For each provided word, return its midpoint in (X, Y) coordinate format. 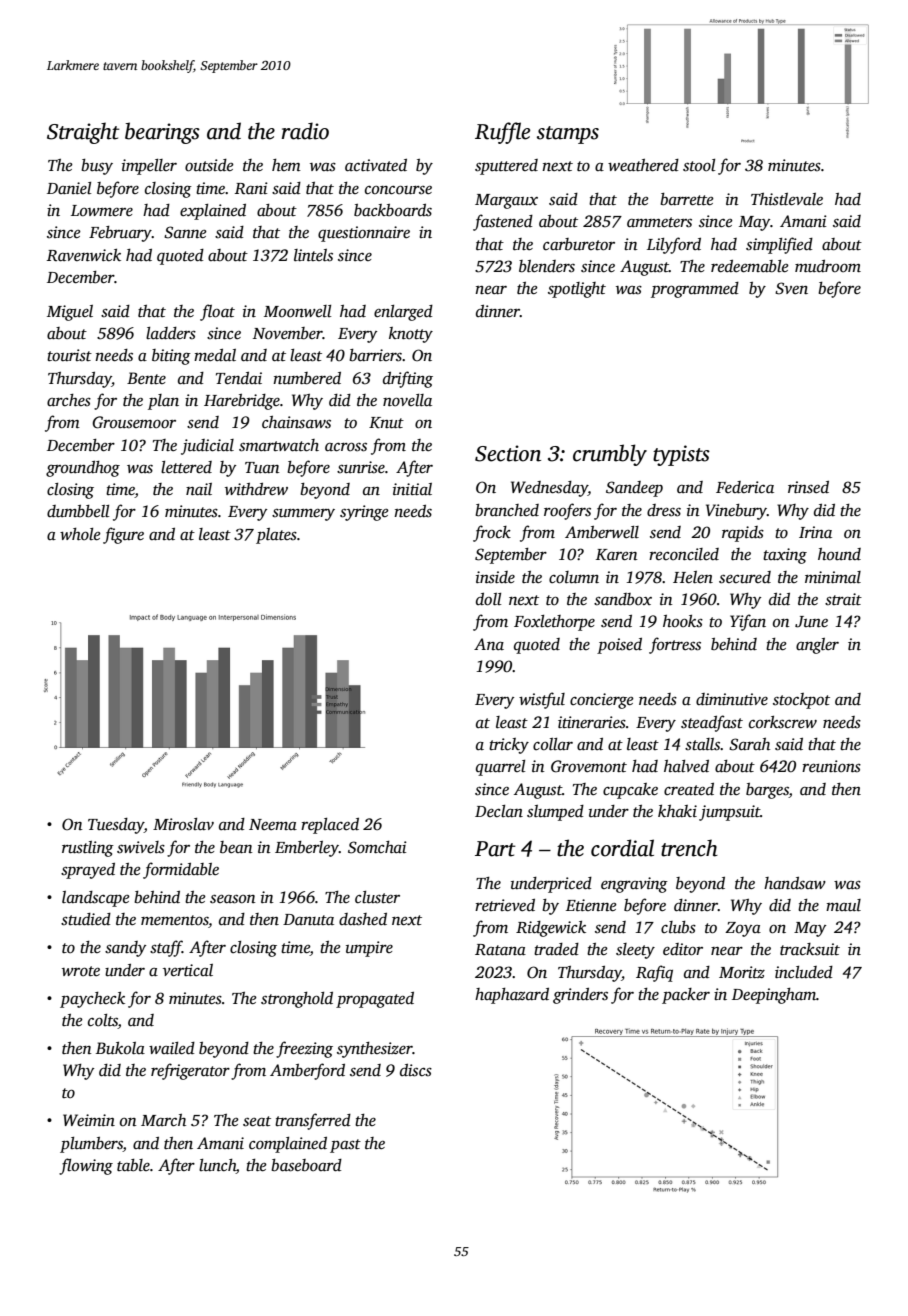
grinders (580, 996)
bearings (162, 133)
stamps (568, 135)
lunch (217, 1166)
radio (305, 131)
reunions (831, 766)
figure (123, 535)
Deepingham (774, 996)
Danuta (308, 920)
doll (489, 599)
